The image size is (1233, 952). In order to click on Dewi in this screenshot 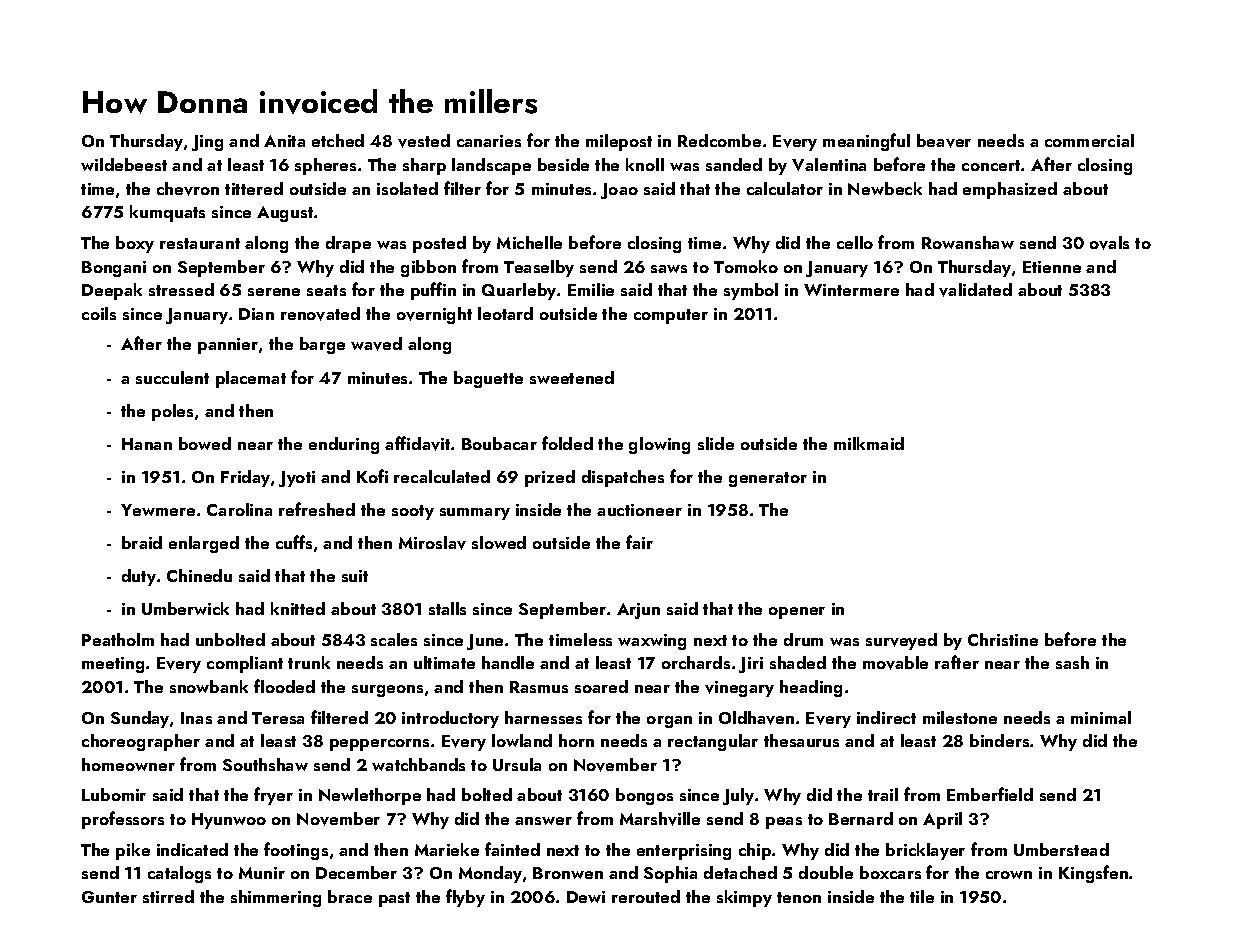, I will do `click(586, 897)`.
